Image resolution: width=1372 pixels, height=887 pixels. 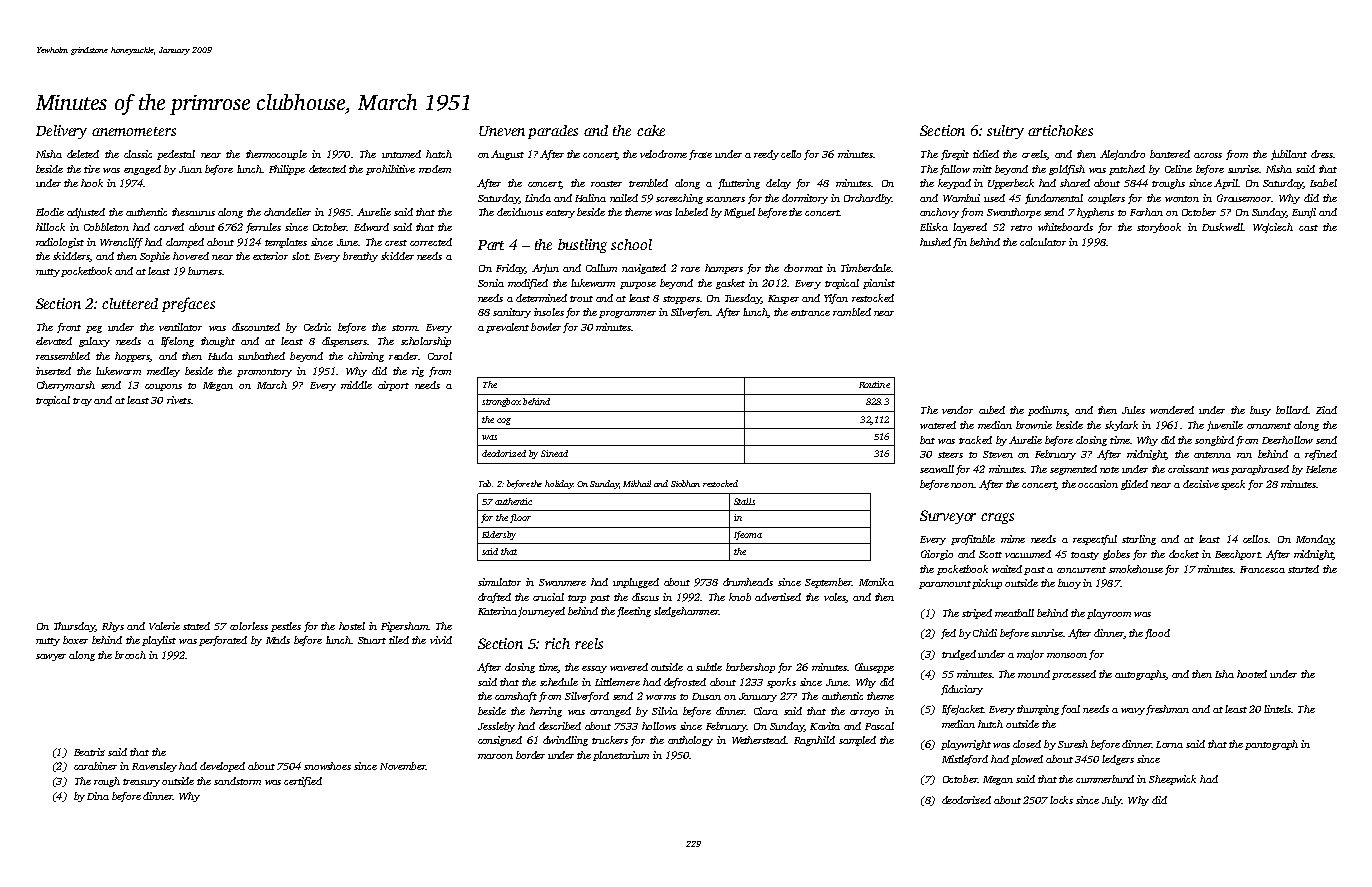 I want to click on Delivery, so click(x=61, y=132).
